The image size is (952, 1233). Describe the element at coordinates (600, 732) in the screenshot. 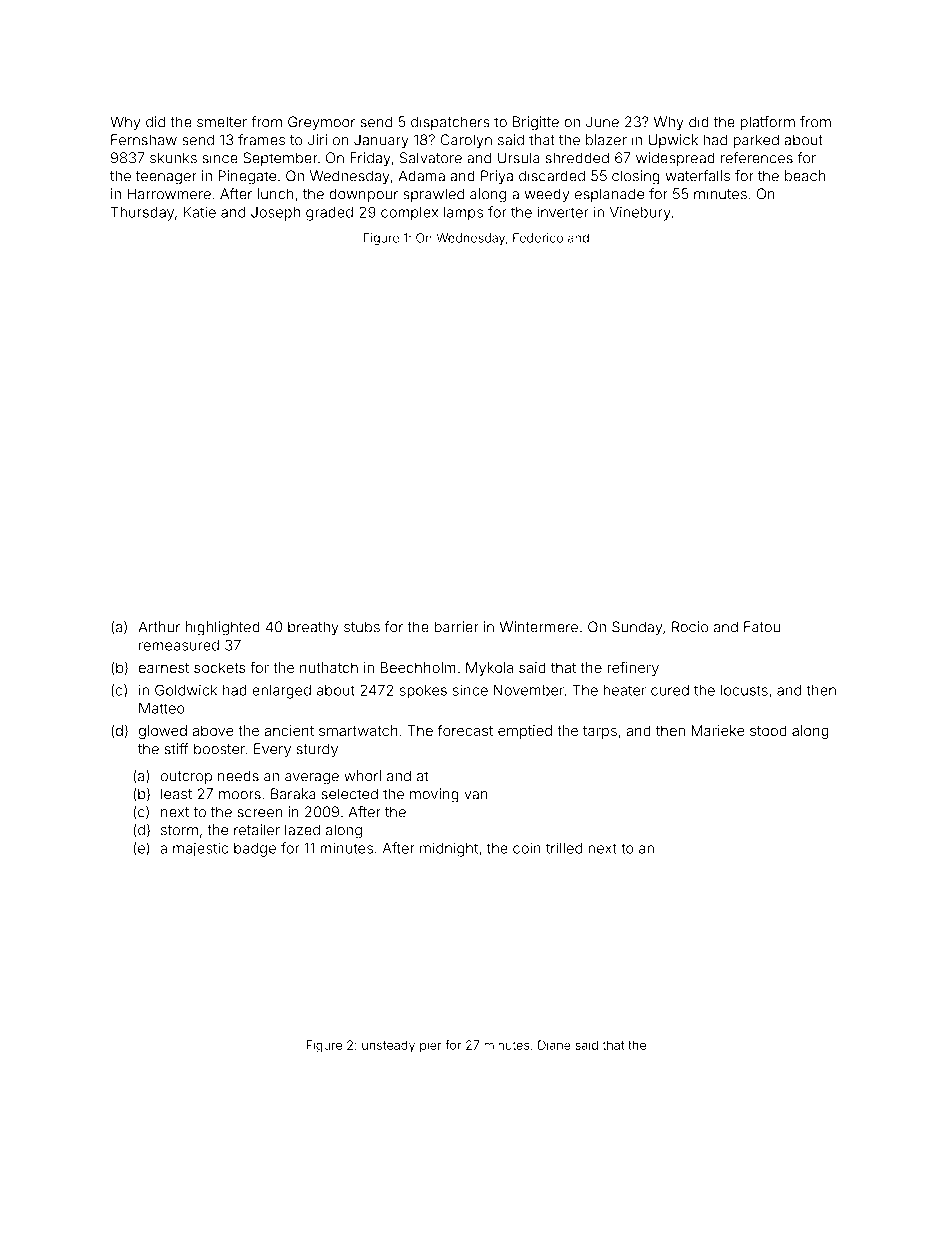

I see `tarps` at that location.
